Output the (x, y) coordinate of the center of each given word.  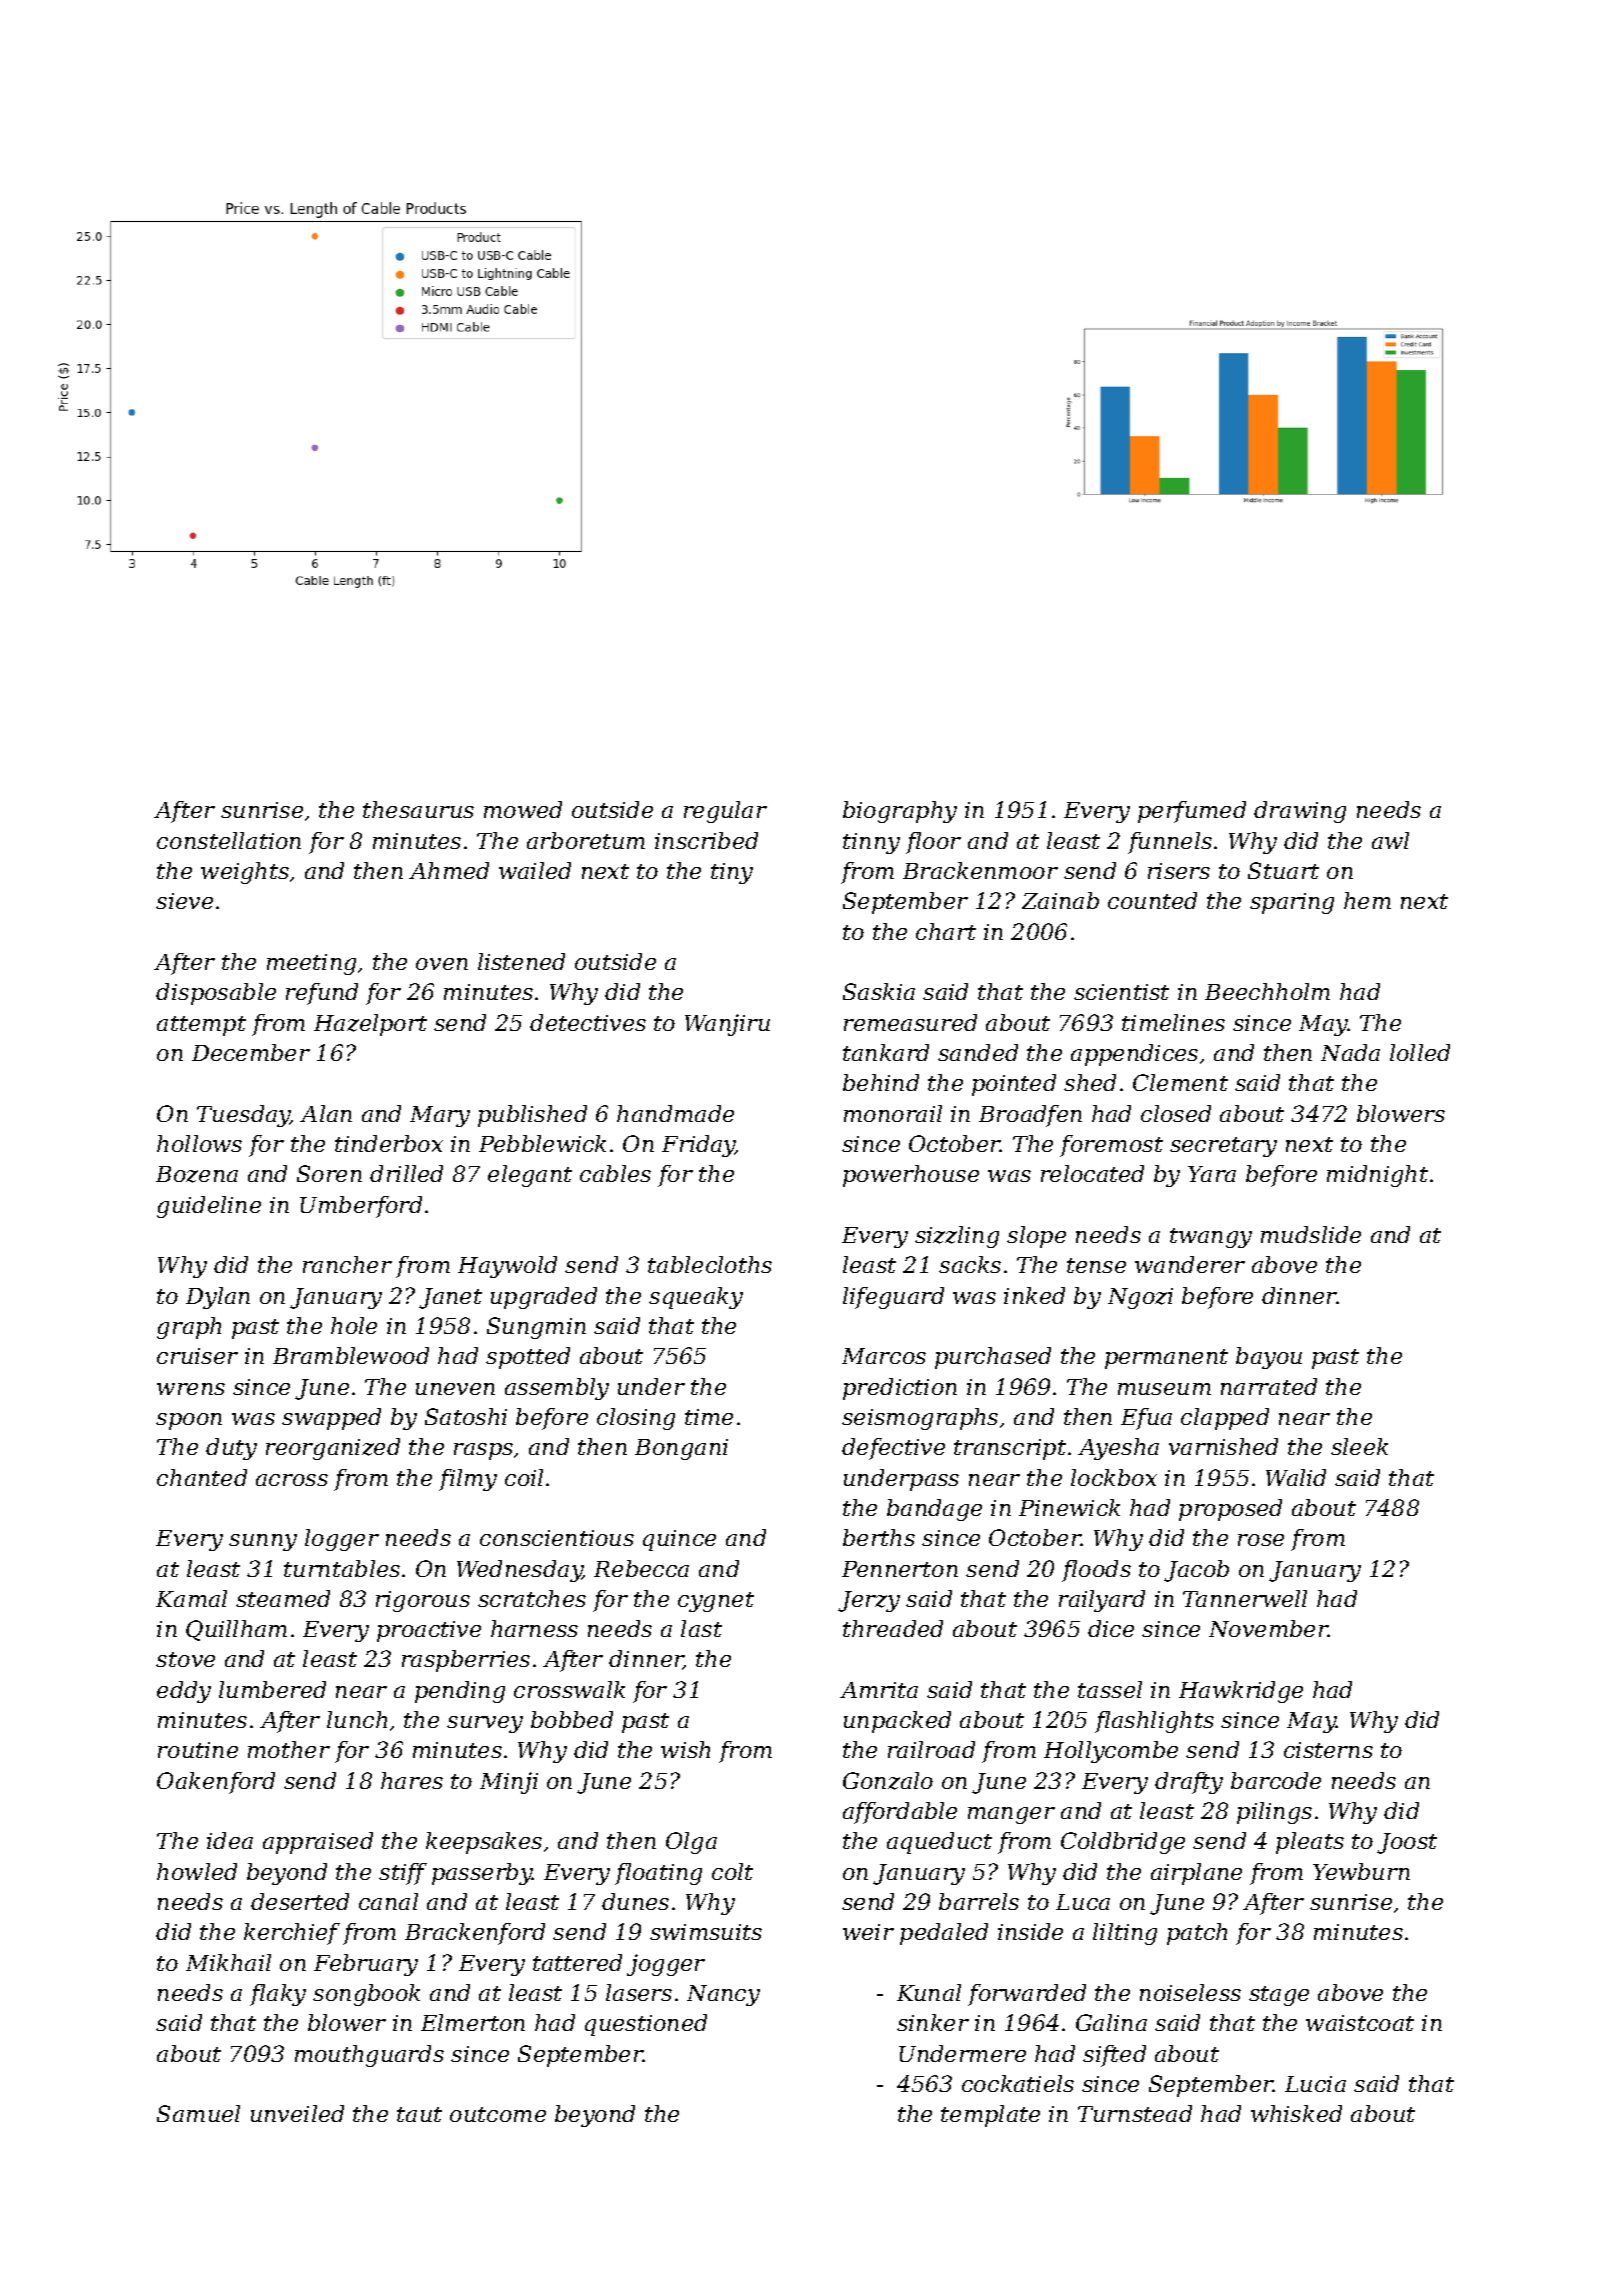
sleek (1359, 1446)
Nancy (723, 1995)
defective (893, 1449)
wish (685, 1749)
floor (933, 843)
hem (1367, 900)
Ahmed (449, 870)
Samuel (198, 2113)
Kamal (191, 1598)
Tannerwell (1245, 1598)
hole (354, 1325)
